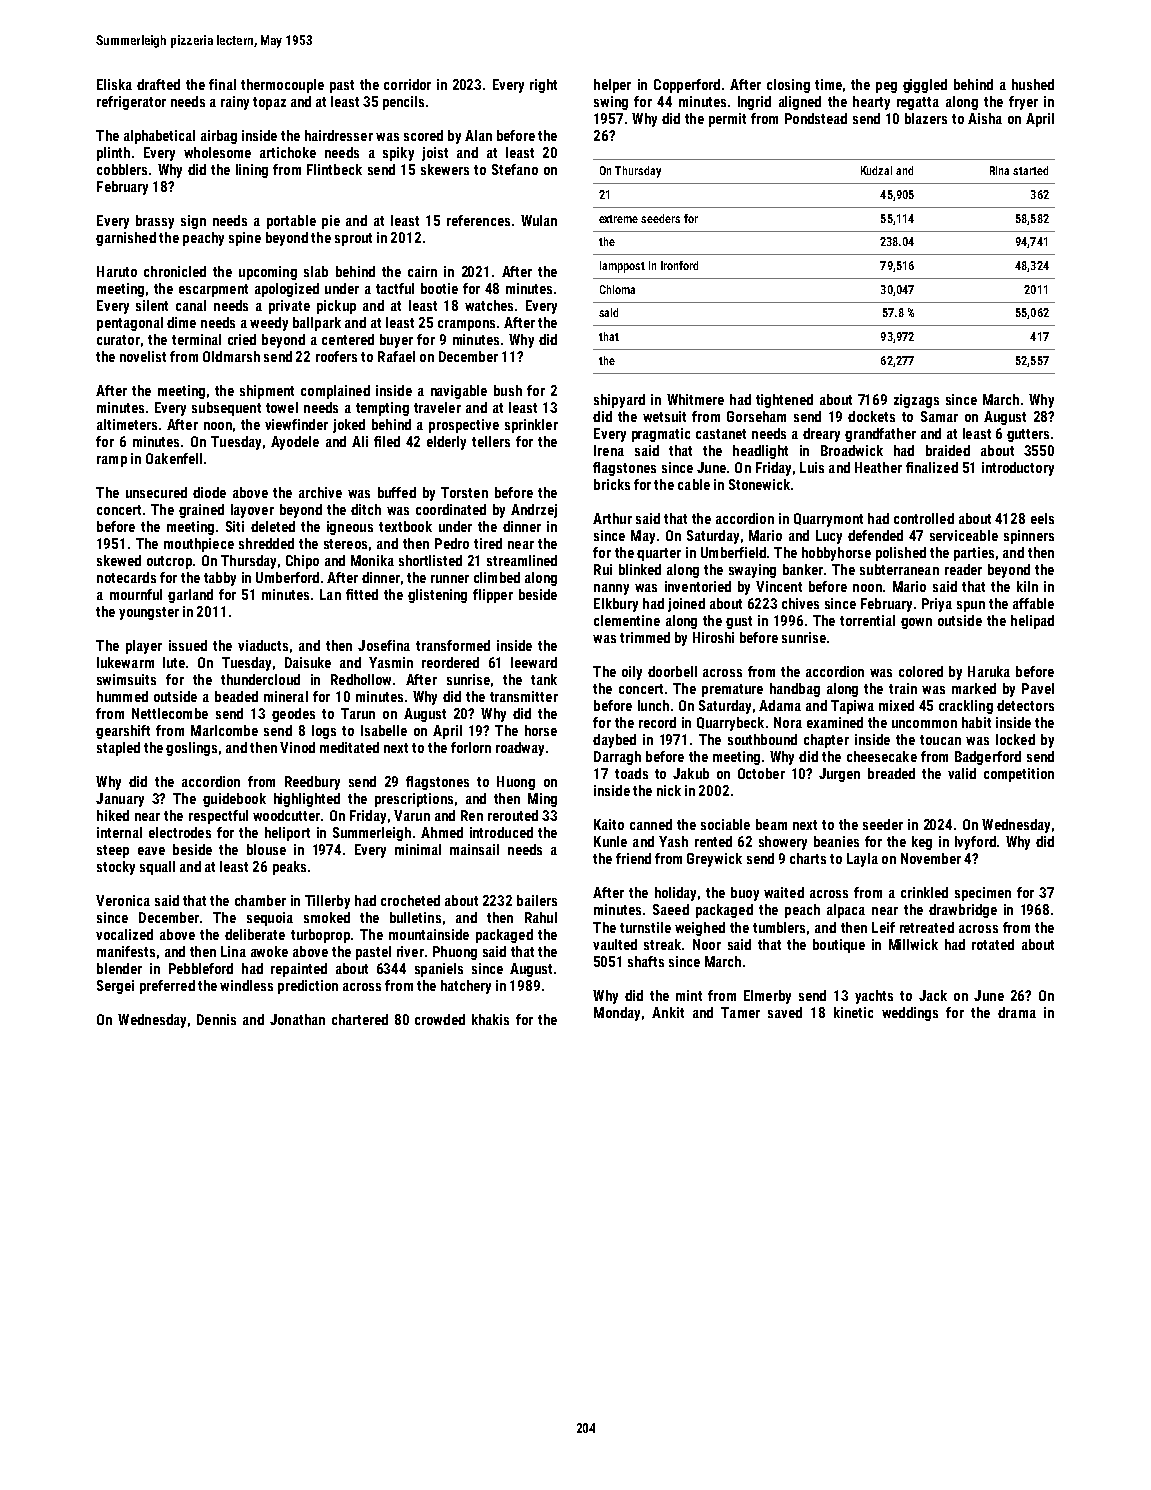 This screenshot has width=1151, height=1490. I want to click on wholesome, so click(217, 152).
